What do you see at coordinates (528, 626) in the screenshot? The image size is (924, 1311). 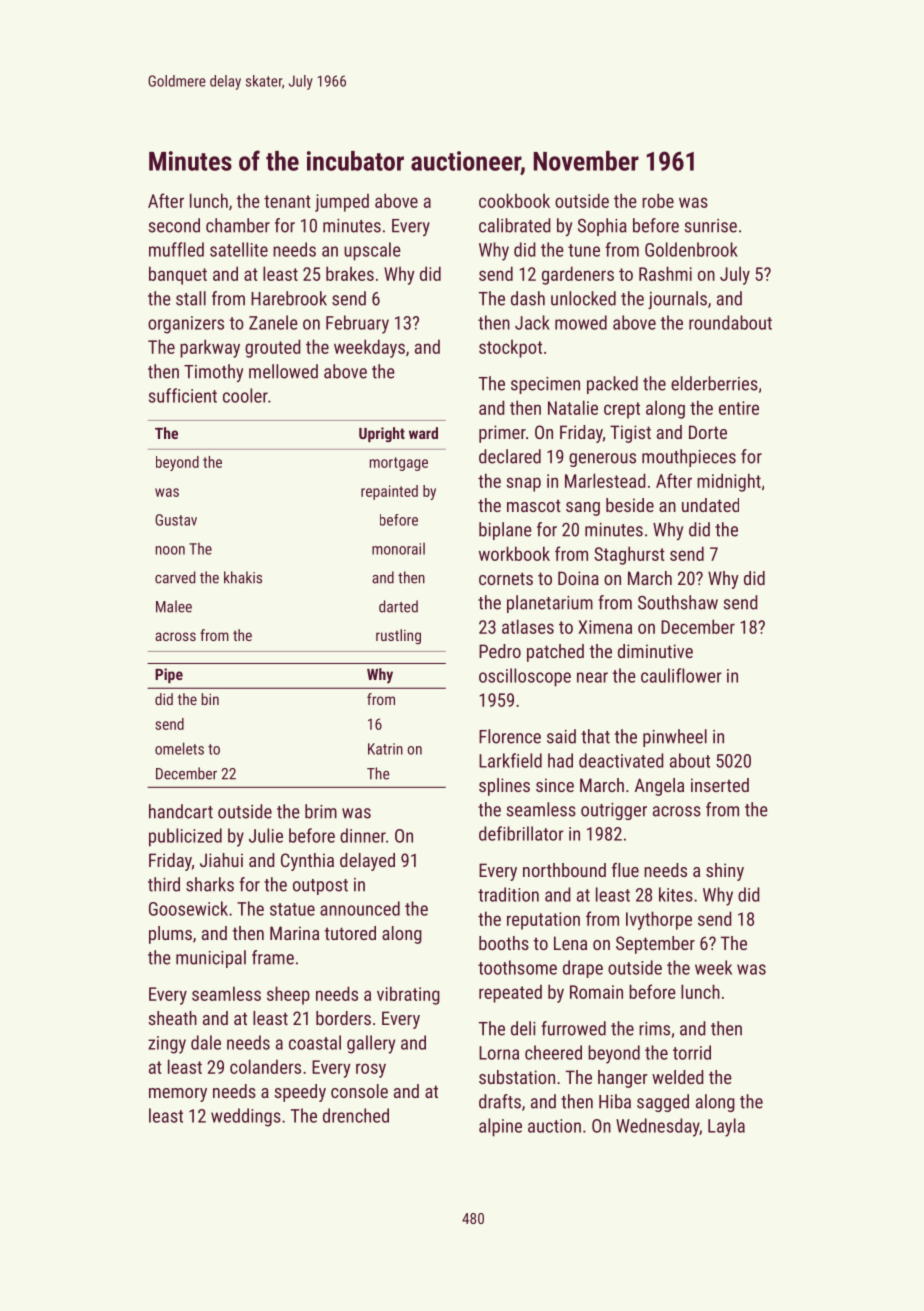 I see `atlases` at bounding box center [528, 626].
